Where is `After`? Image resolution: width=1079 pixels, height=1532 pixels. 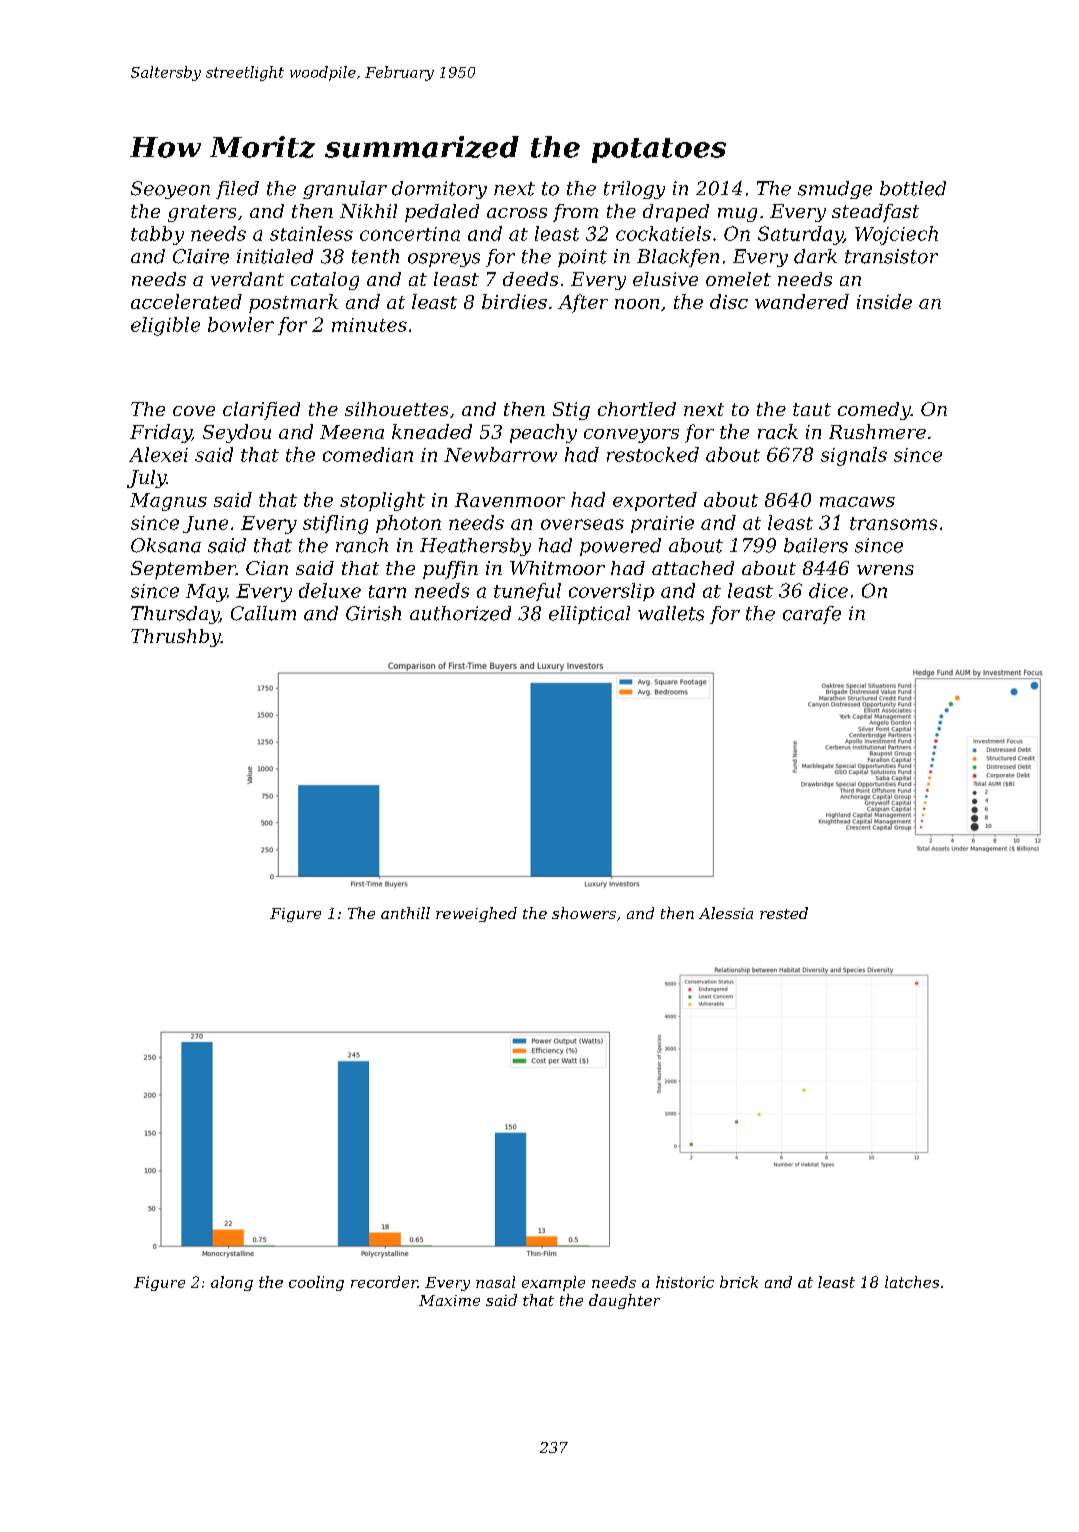 After is located at coordinates (583, 303).
